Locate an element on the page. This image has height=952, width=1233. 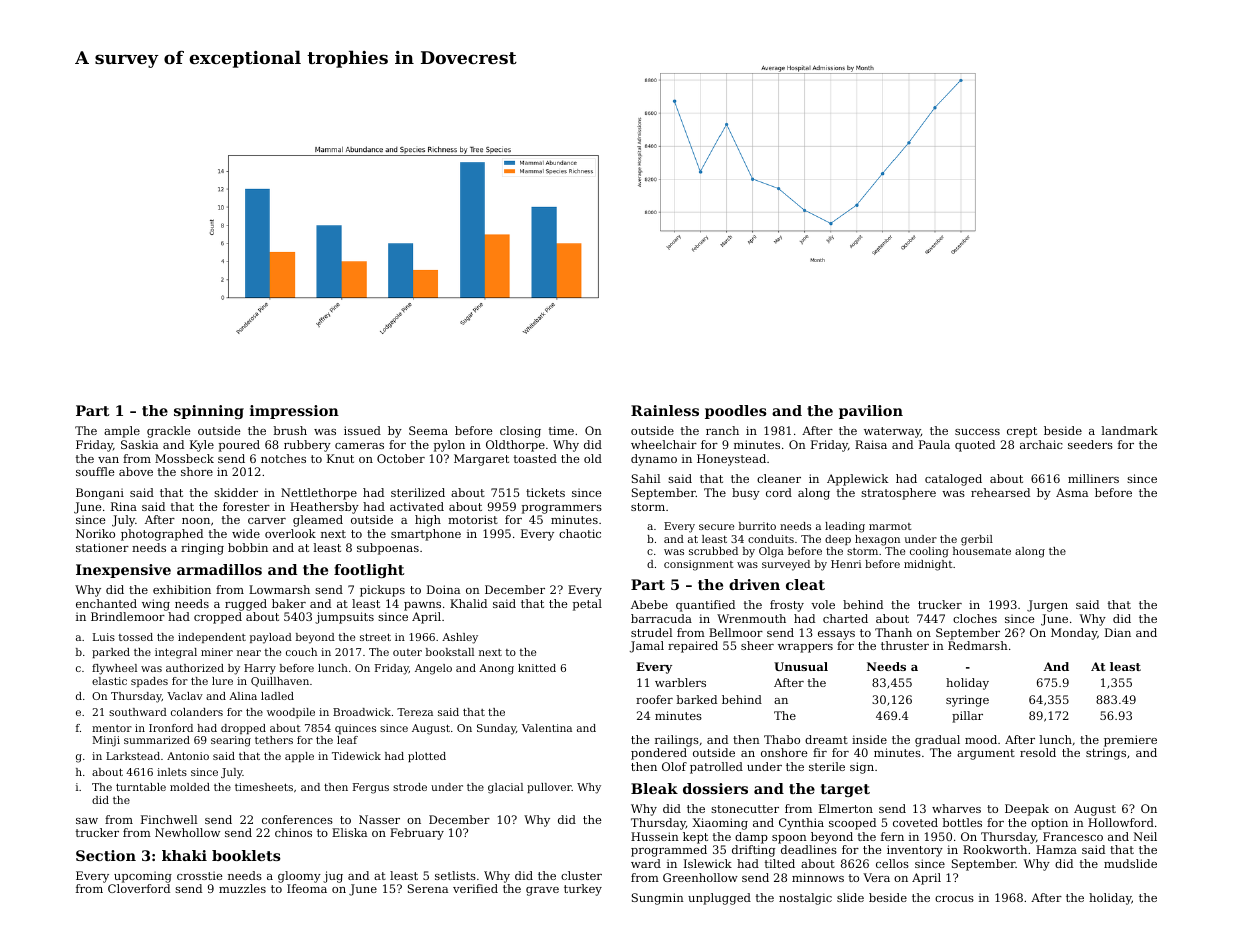
near is located at coordinates (249, 653).
